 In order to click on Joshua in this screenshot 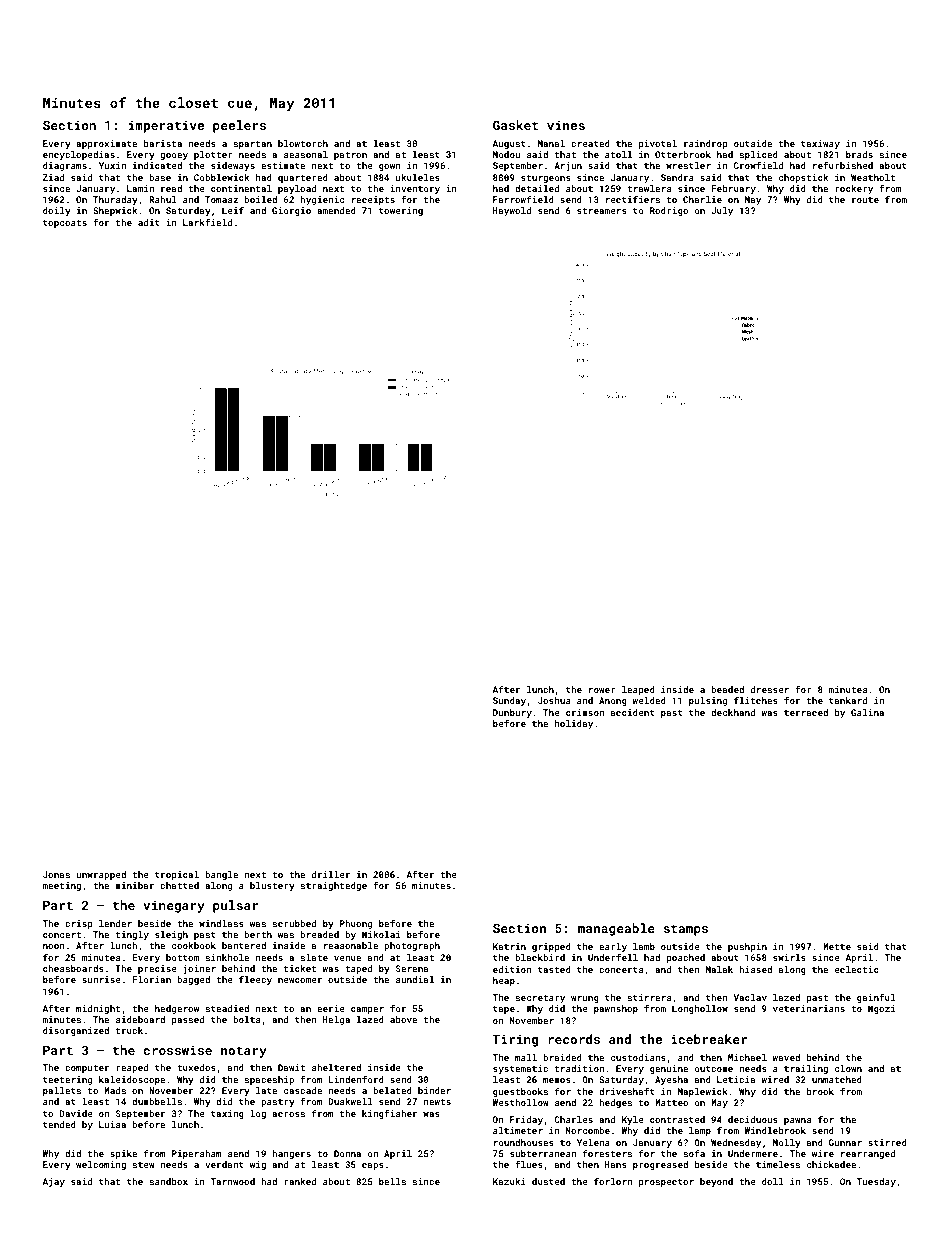, I will do `click(554, 700)`.
